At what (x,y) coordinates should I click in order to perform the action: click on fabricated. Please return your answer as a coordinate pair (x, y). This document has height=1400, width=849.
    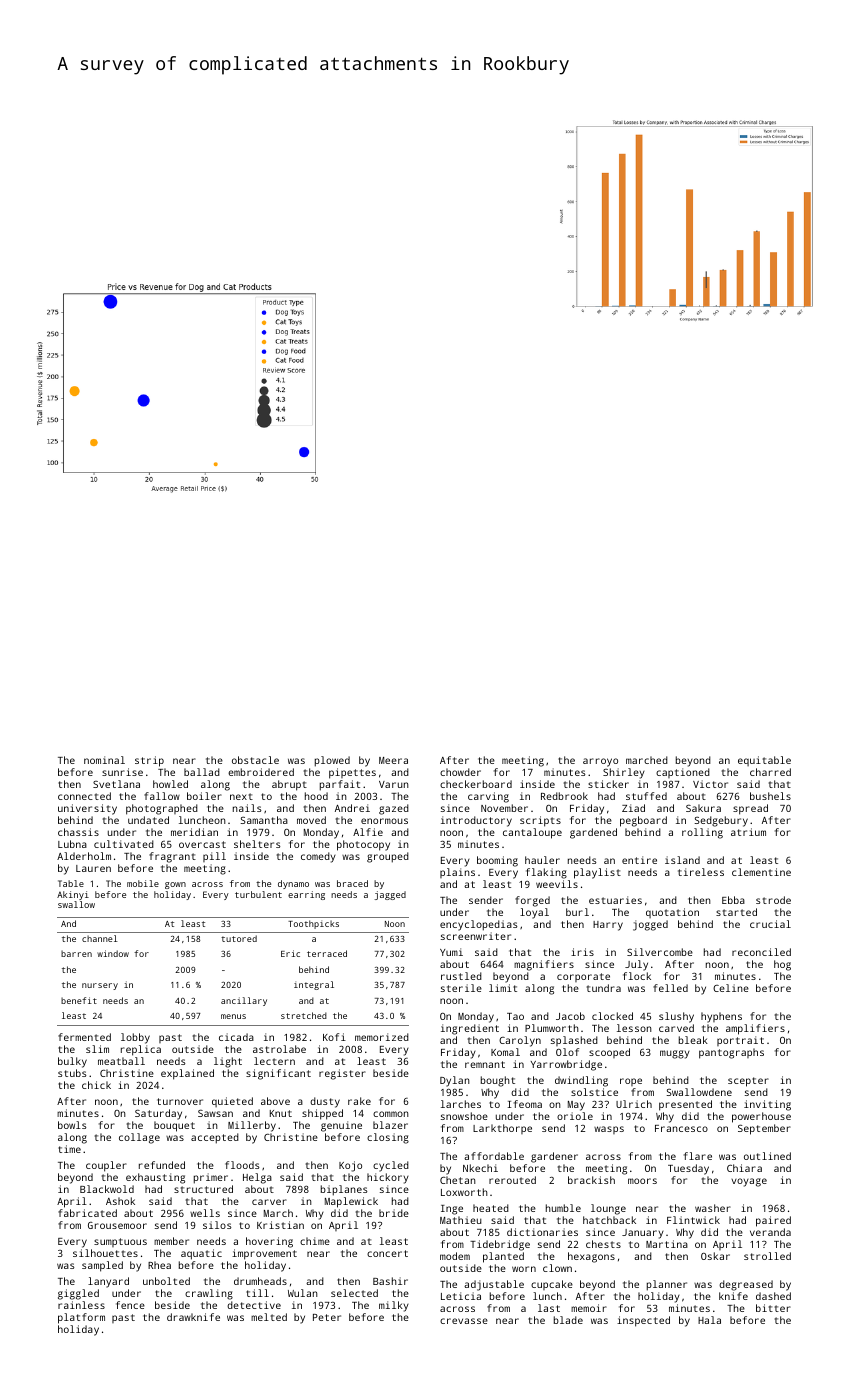
    Looking at the image, I should click on (87, 1213).
